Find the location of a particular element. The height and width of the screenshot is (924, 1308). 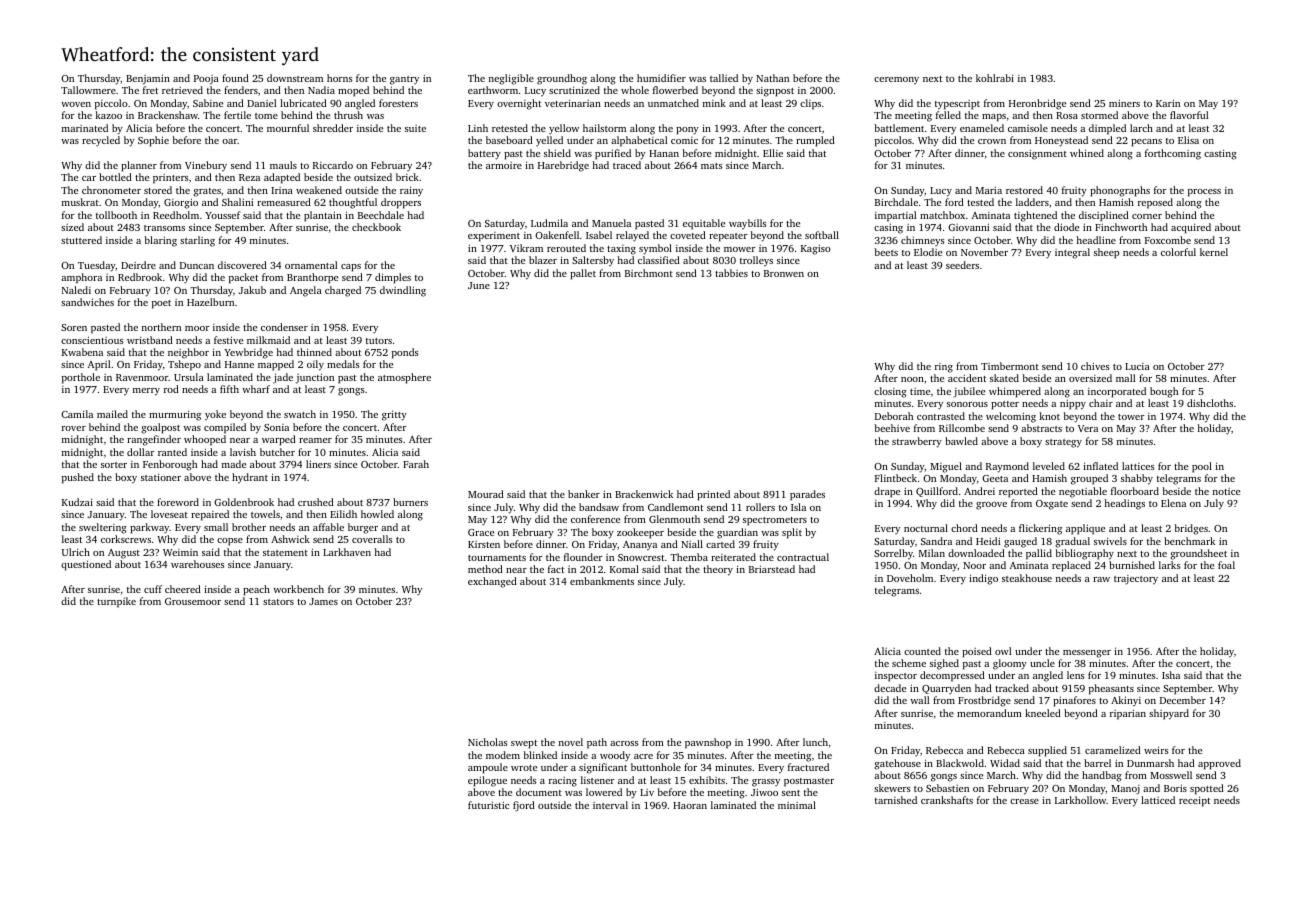

futuristic is located at coordinates (488, 805).
